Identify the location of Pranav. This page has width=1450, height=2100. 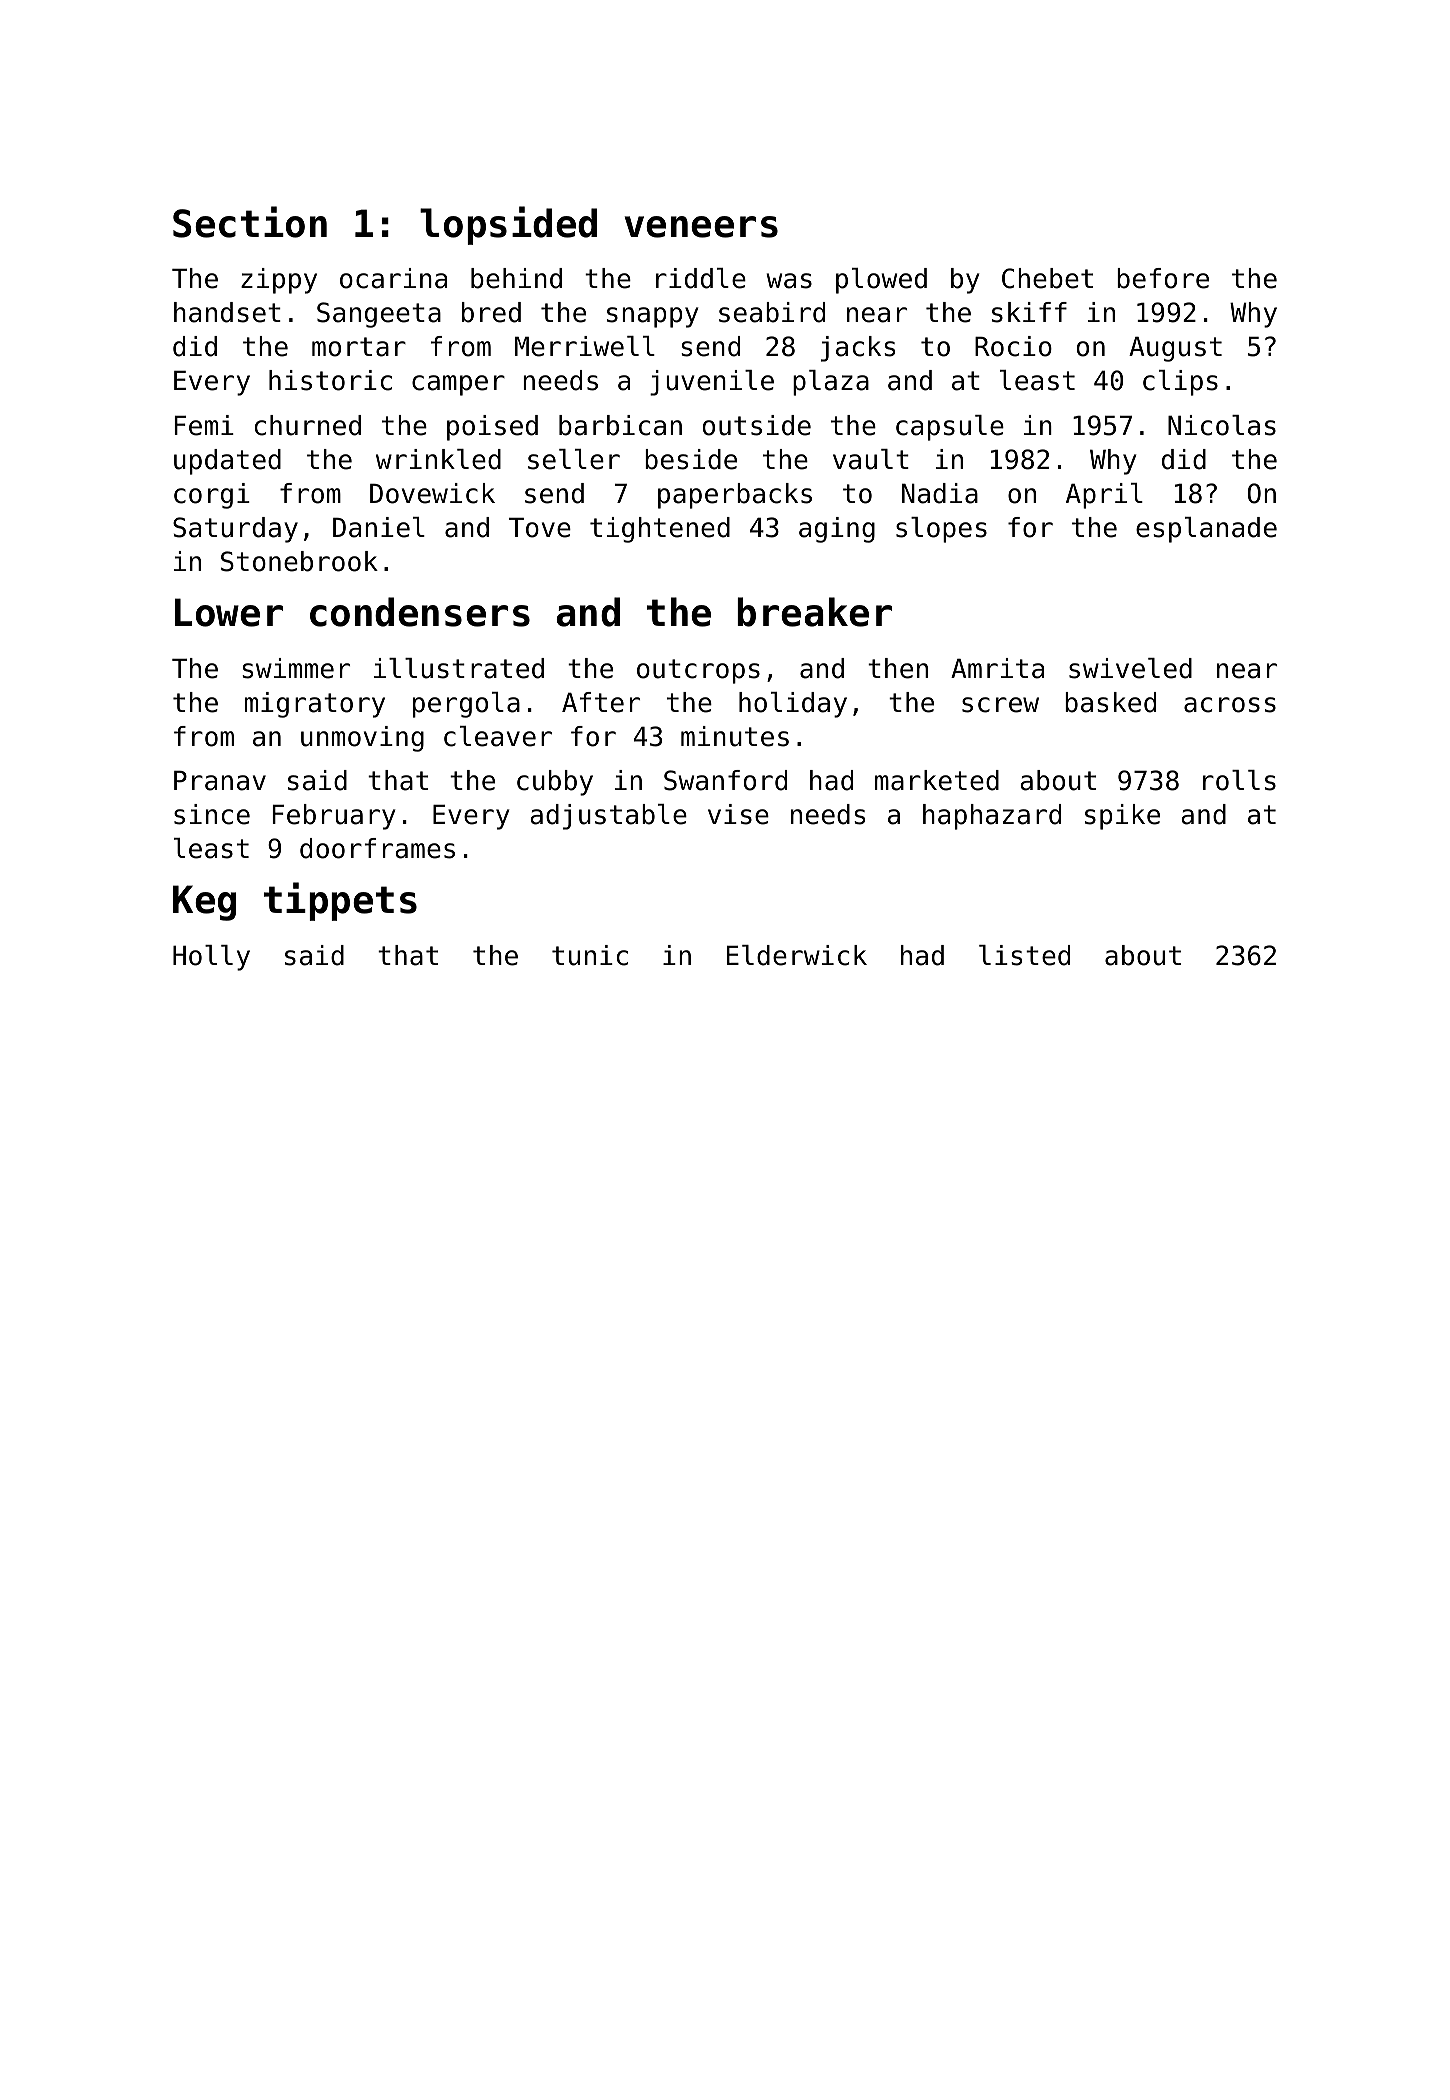
(220, 781).
